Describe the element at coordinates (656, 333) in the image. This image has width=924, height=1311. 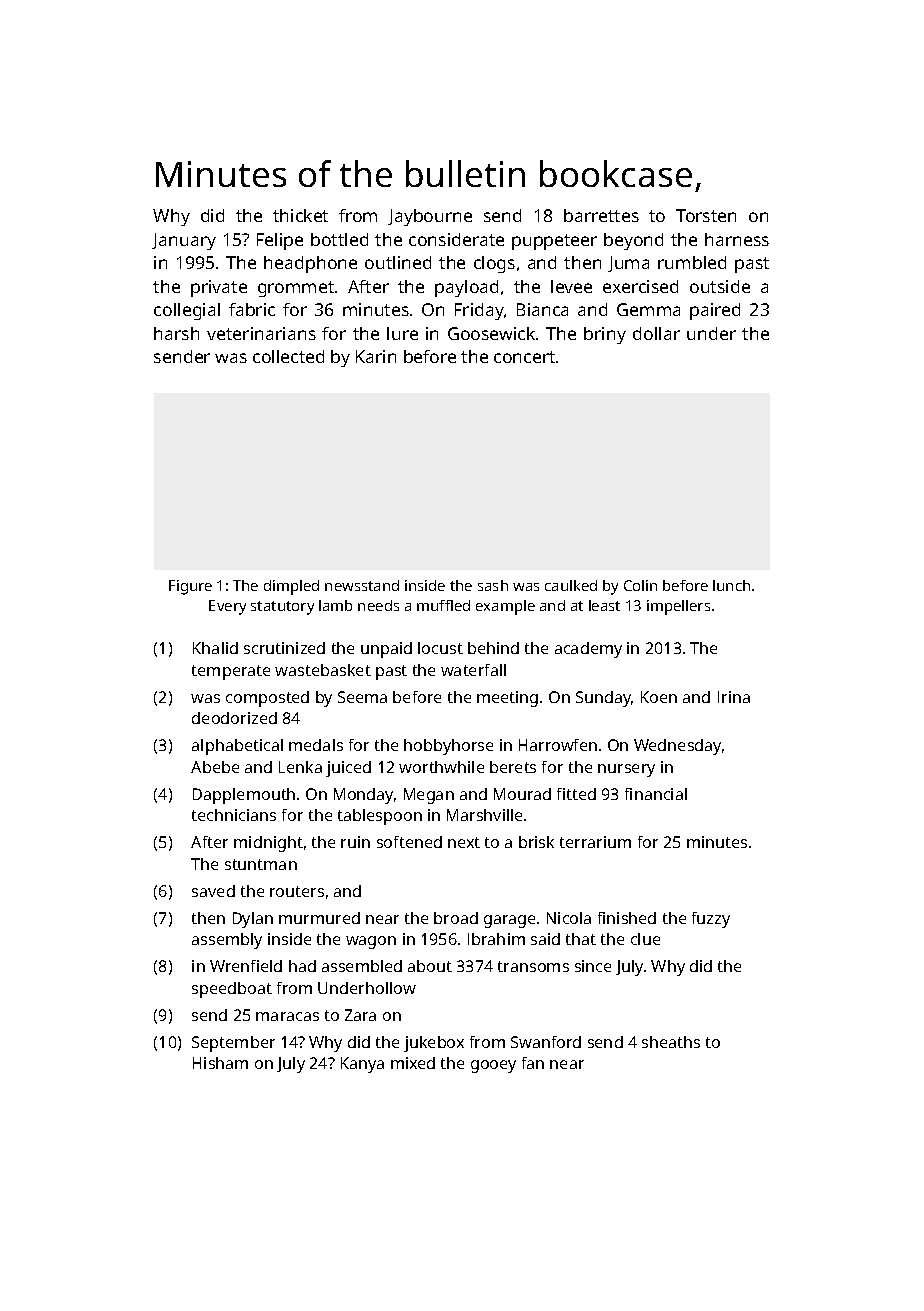
I see `dollar` at that location.
